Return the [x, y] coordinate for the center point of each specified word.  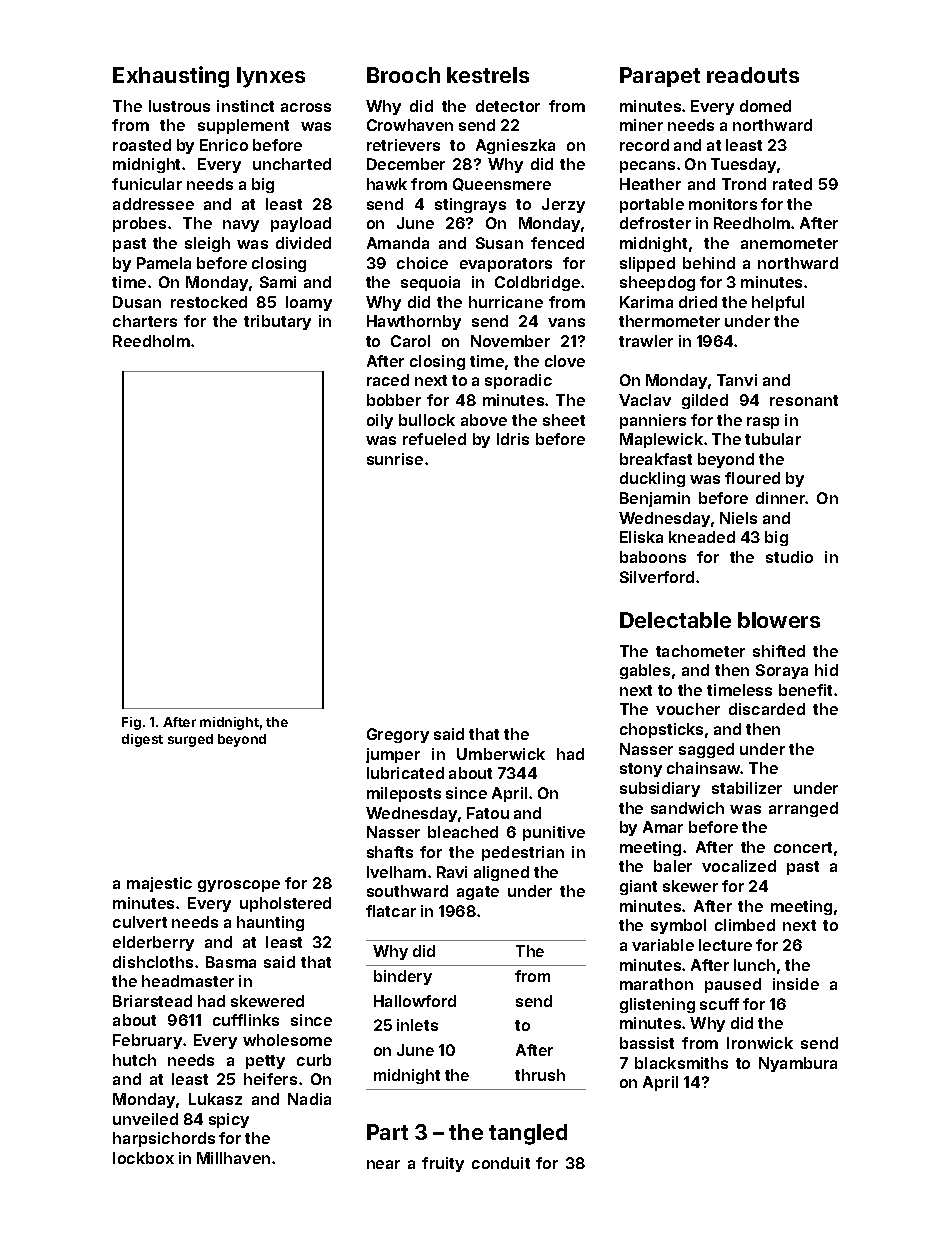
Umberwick [501, 754]
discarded [767, 709]
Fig [131, 723]
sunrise [395, 459]
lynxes [271, 77]
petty [265, 1062]
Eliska [641, 537]
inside [796, 984]
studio [789, 557]
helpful [778, 303]
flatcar [391, 911]
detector [508, 106]
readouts [753, 75]
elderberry [153, 943]
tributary [277, 322]
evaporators [506, 265]
